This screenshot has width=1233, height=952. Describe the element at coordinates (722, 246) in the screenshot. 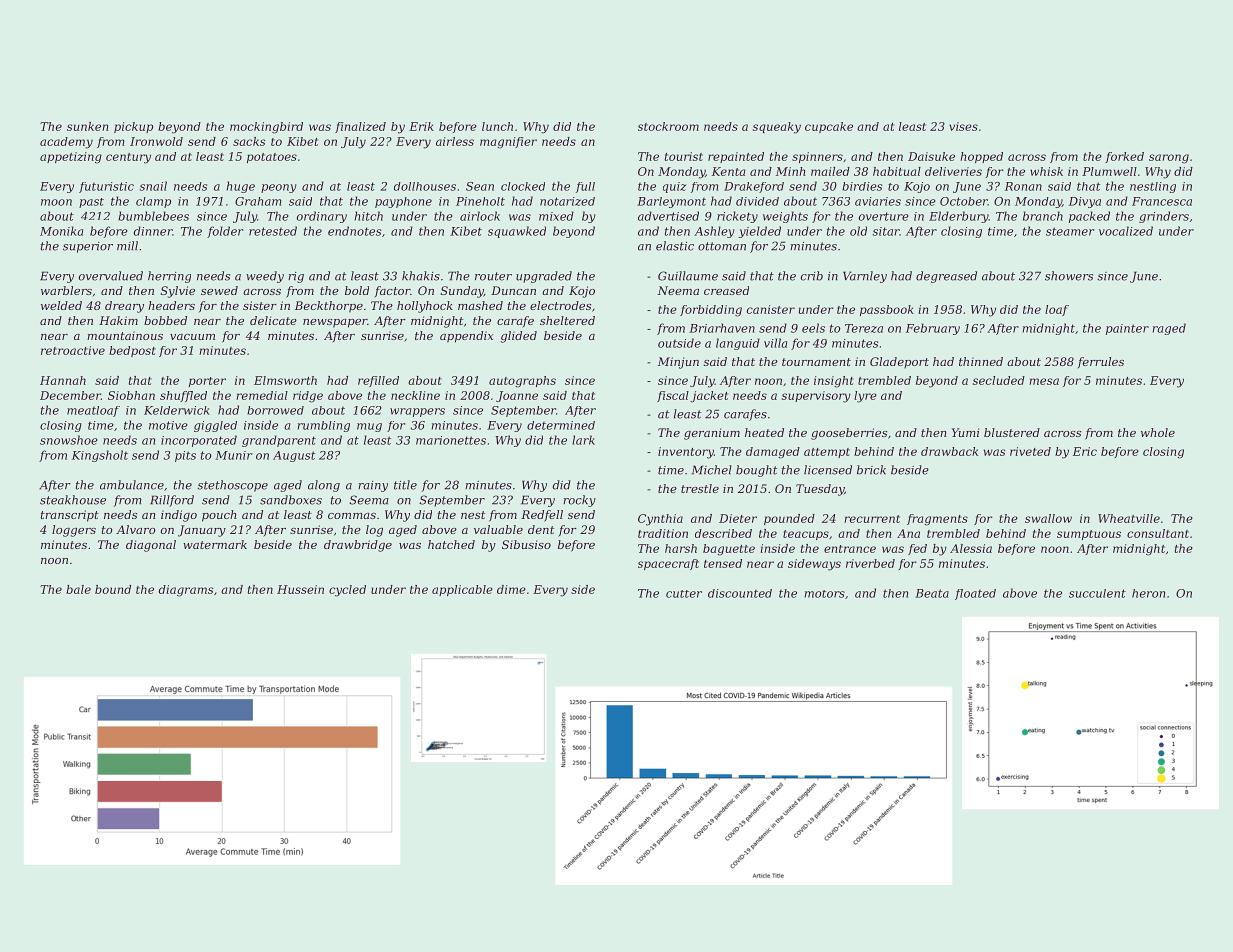

I see `ottoman` at that location.
